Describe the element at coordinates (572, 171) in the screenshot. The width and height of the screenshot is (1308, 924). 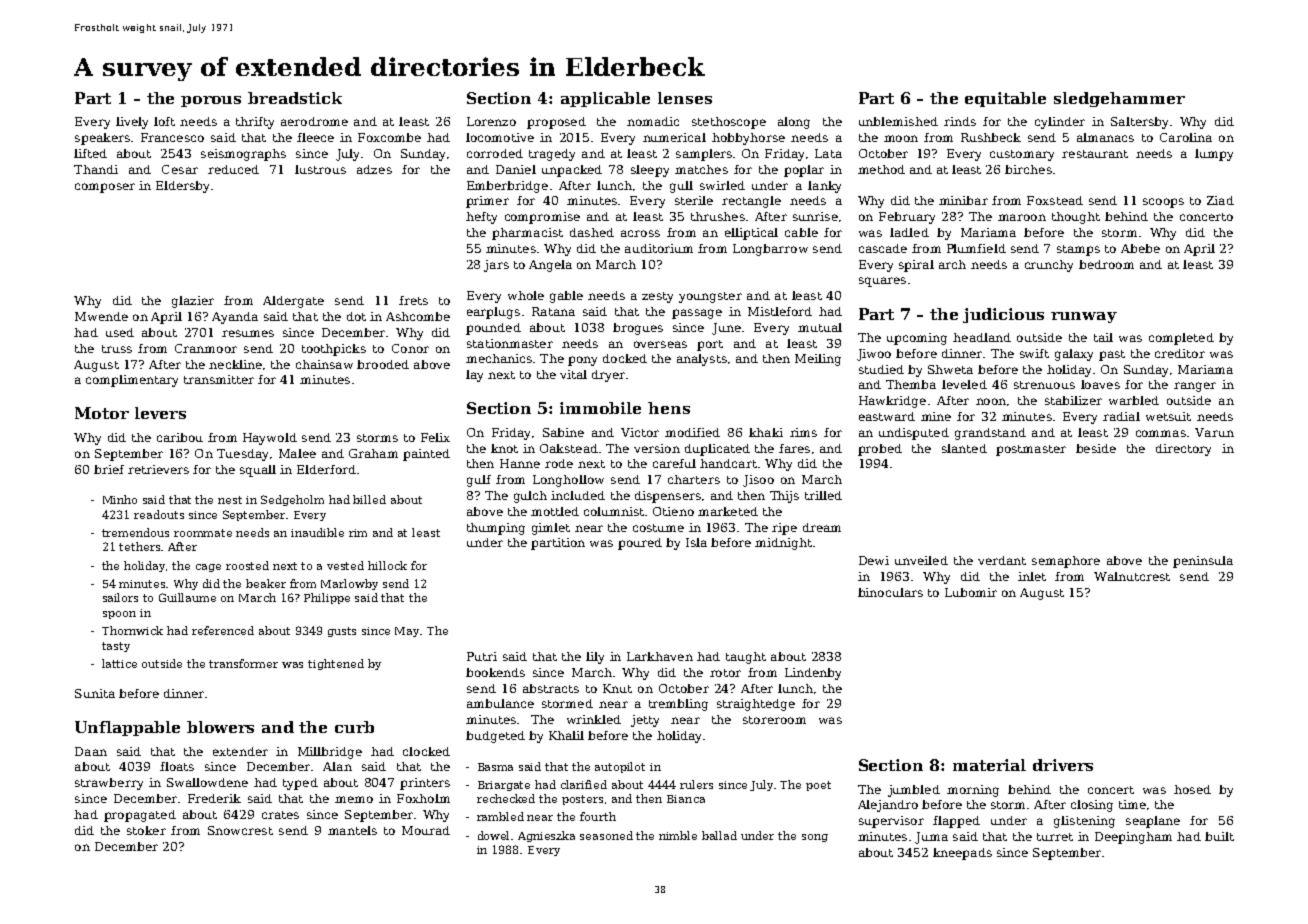
I see `unpacked` at that location.
